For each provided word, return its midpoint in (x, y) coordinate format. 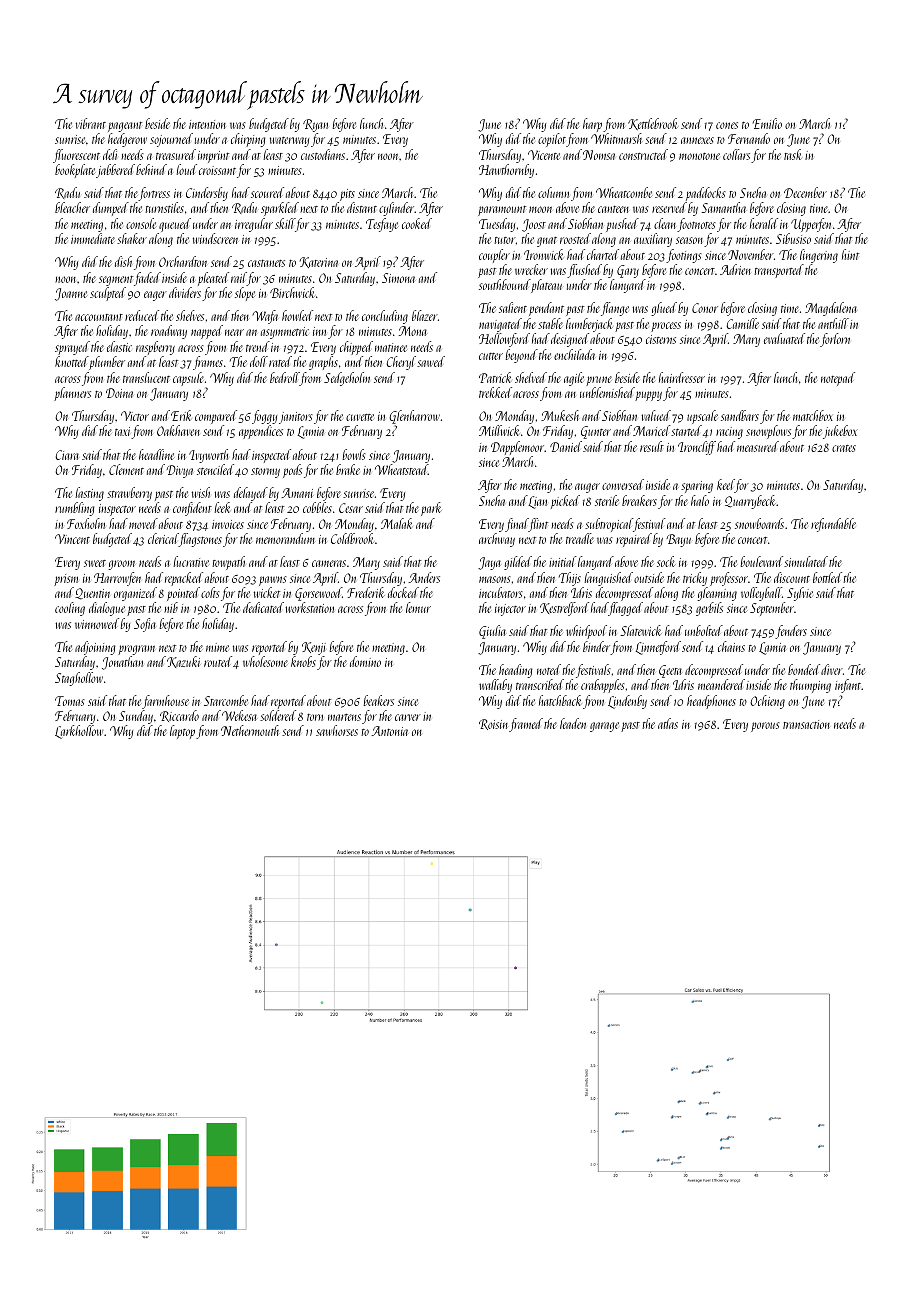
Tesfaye (382, 225)
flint (538, 525)
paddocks (706, 194)
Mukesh (560, 415)
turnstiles (164, 207)
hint (850, 254)
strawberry (129, 494)
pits (347, 195)
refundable (833, 525)
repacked (184, 579)
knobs (303, 661)
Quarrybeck (751, 502)
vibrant (91, 123)
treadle (580, 538)
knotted (72, 361)
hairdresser (682, 377)
